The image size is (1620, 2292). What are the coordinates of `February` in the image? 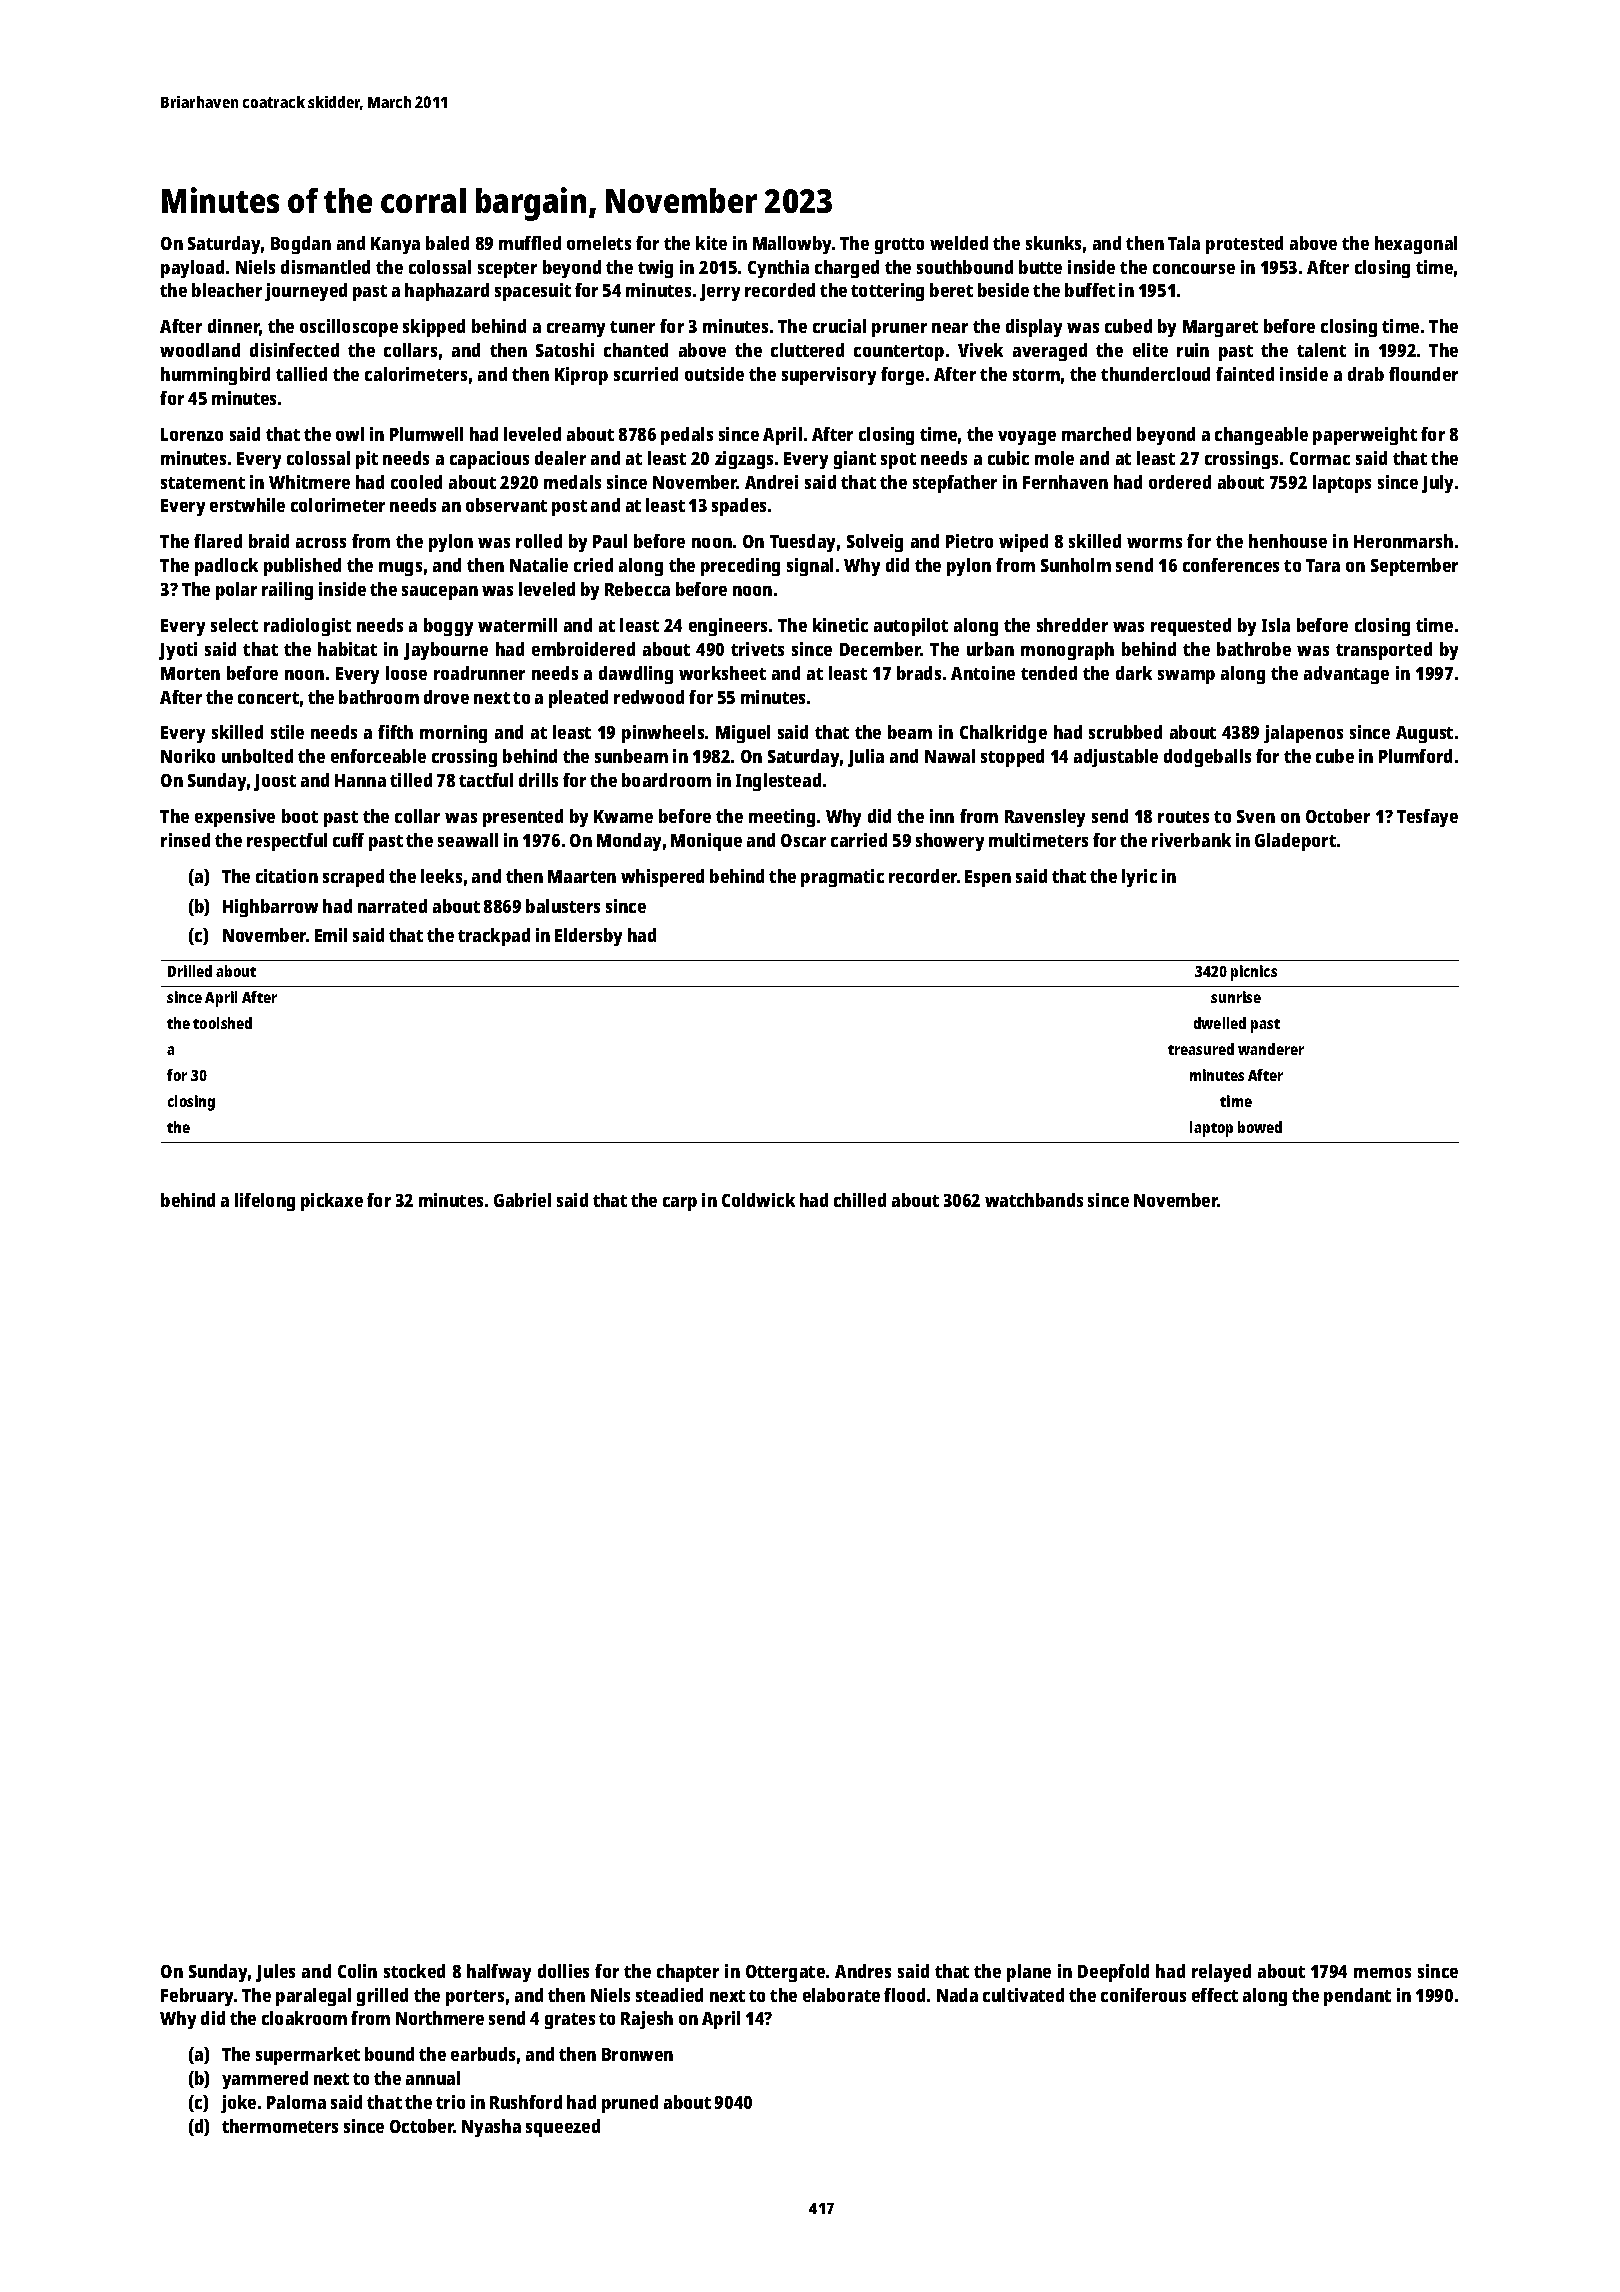 It's located at (197, 1997).
